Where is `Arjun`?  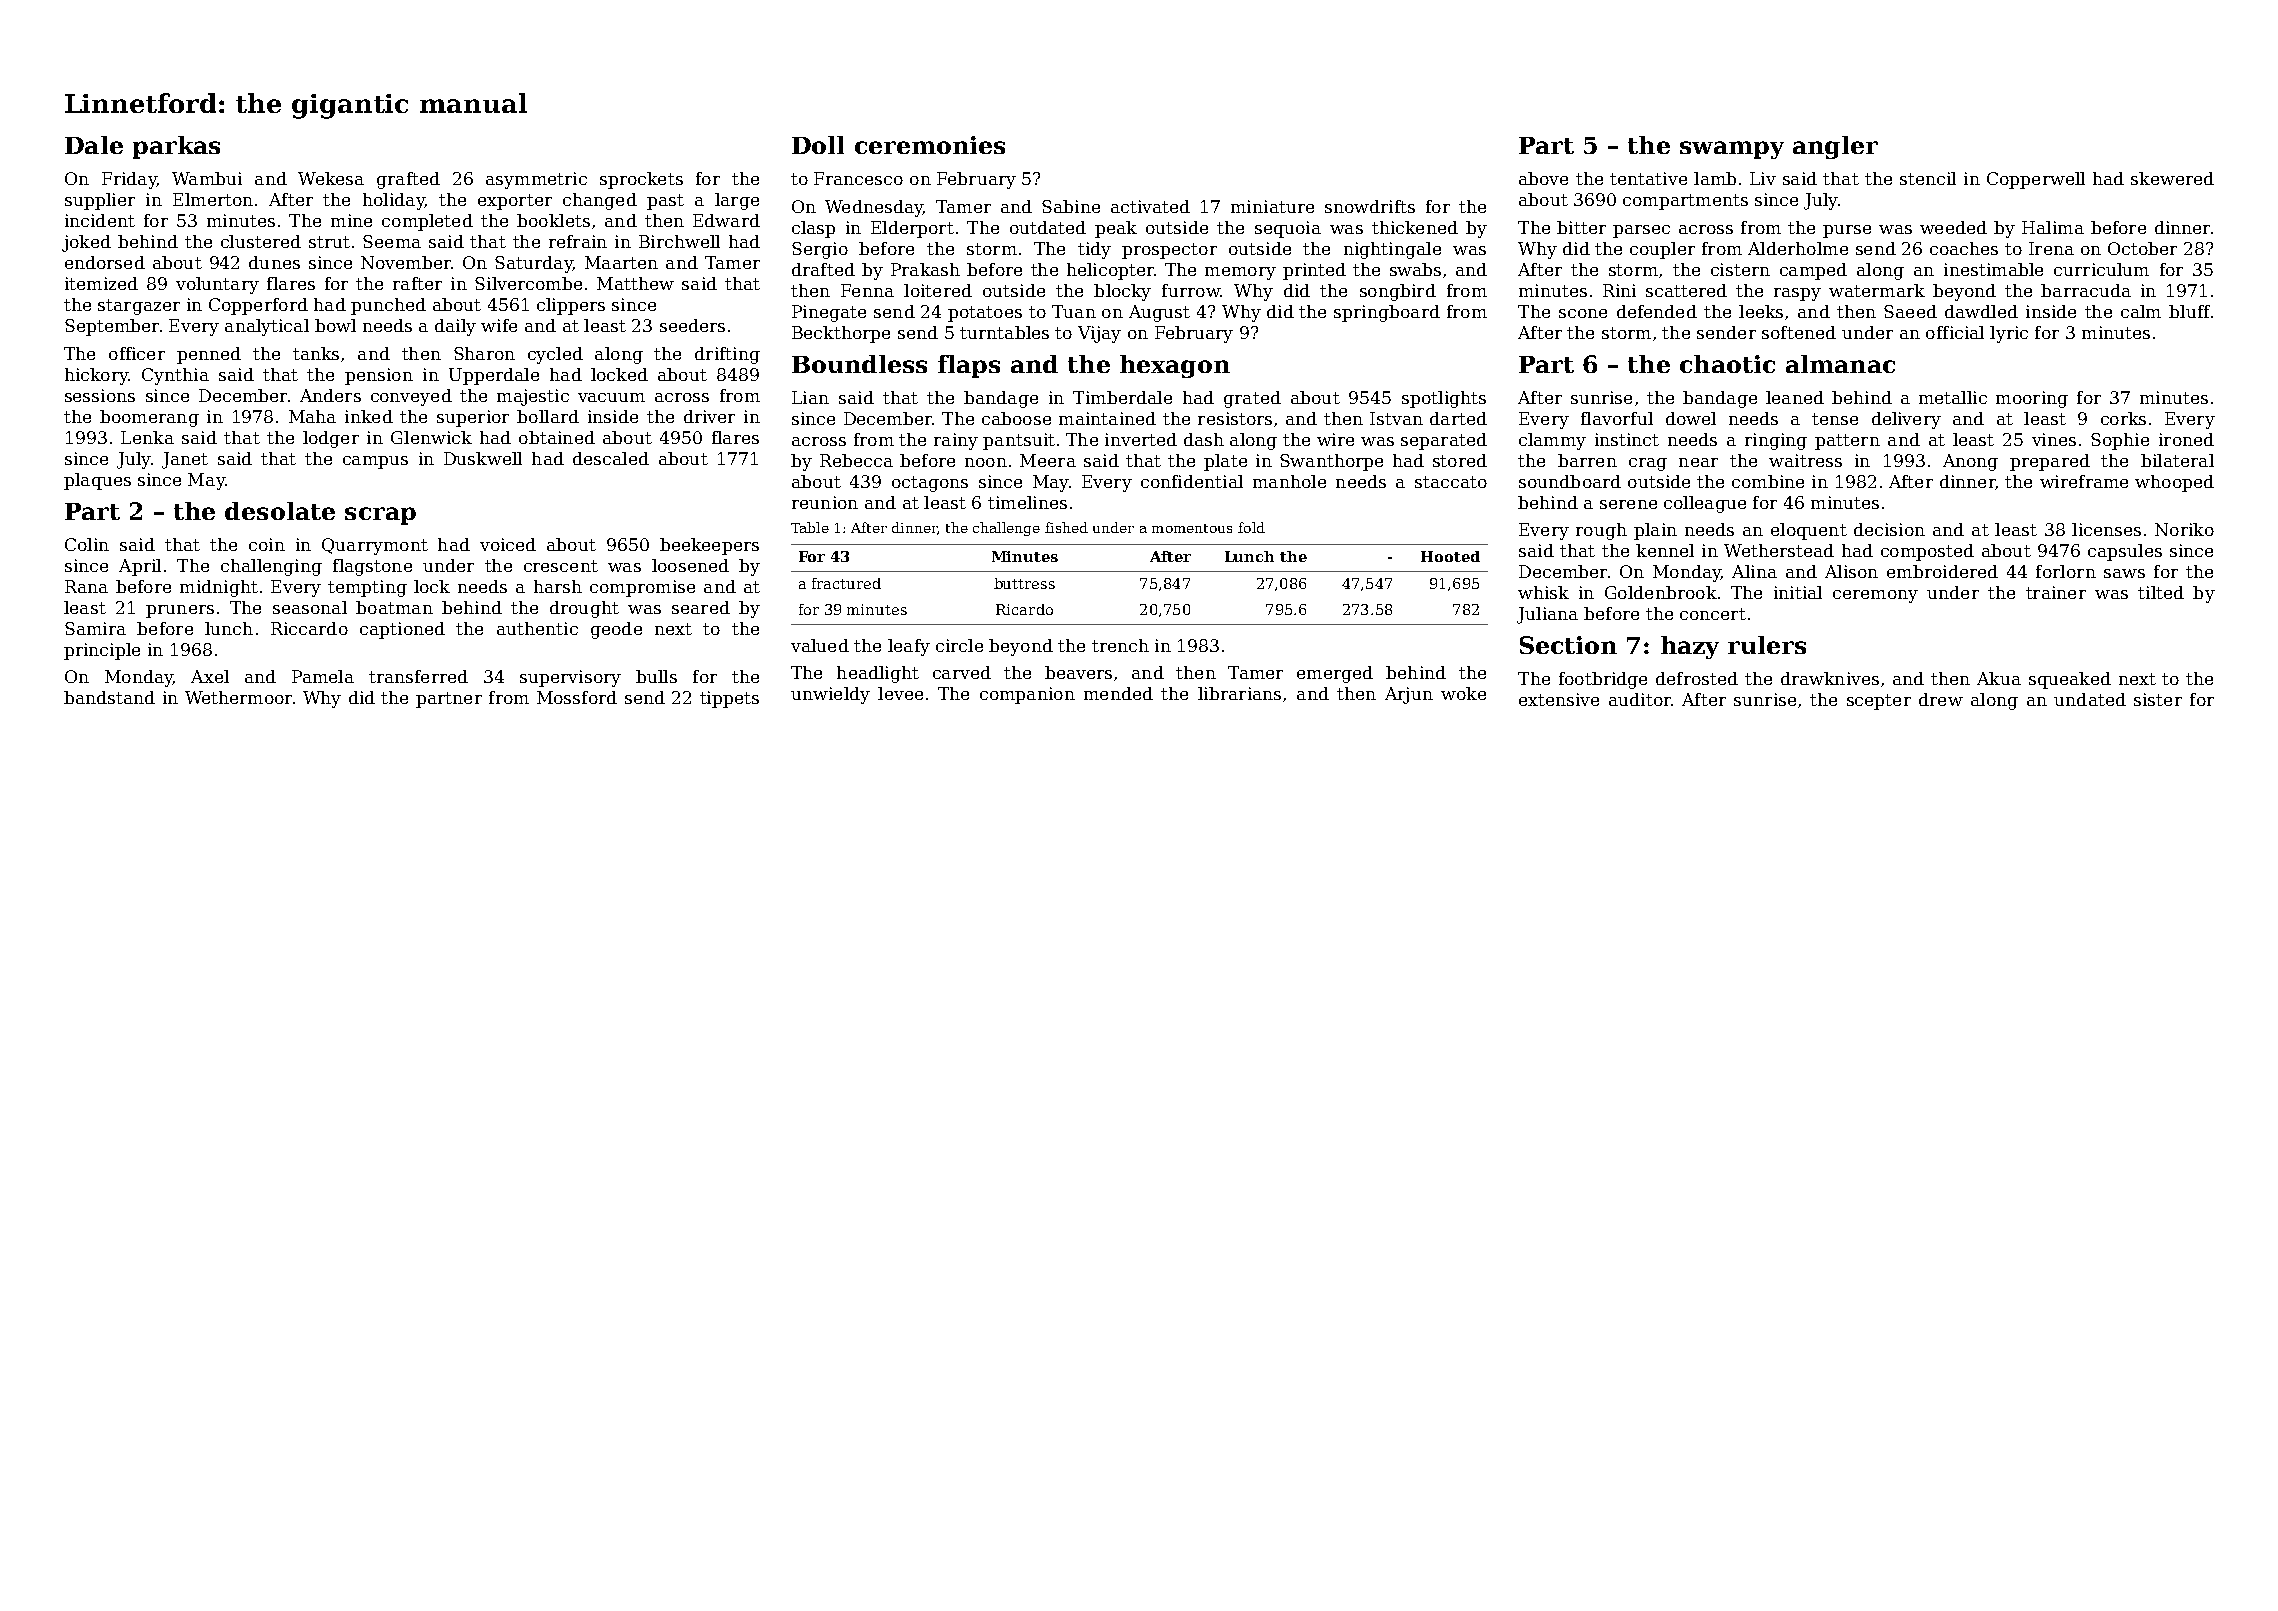 Arjun is located at coordinates (1409, 695).
